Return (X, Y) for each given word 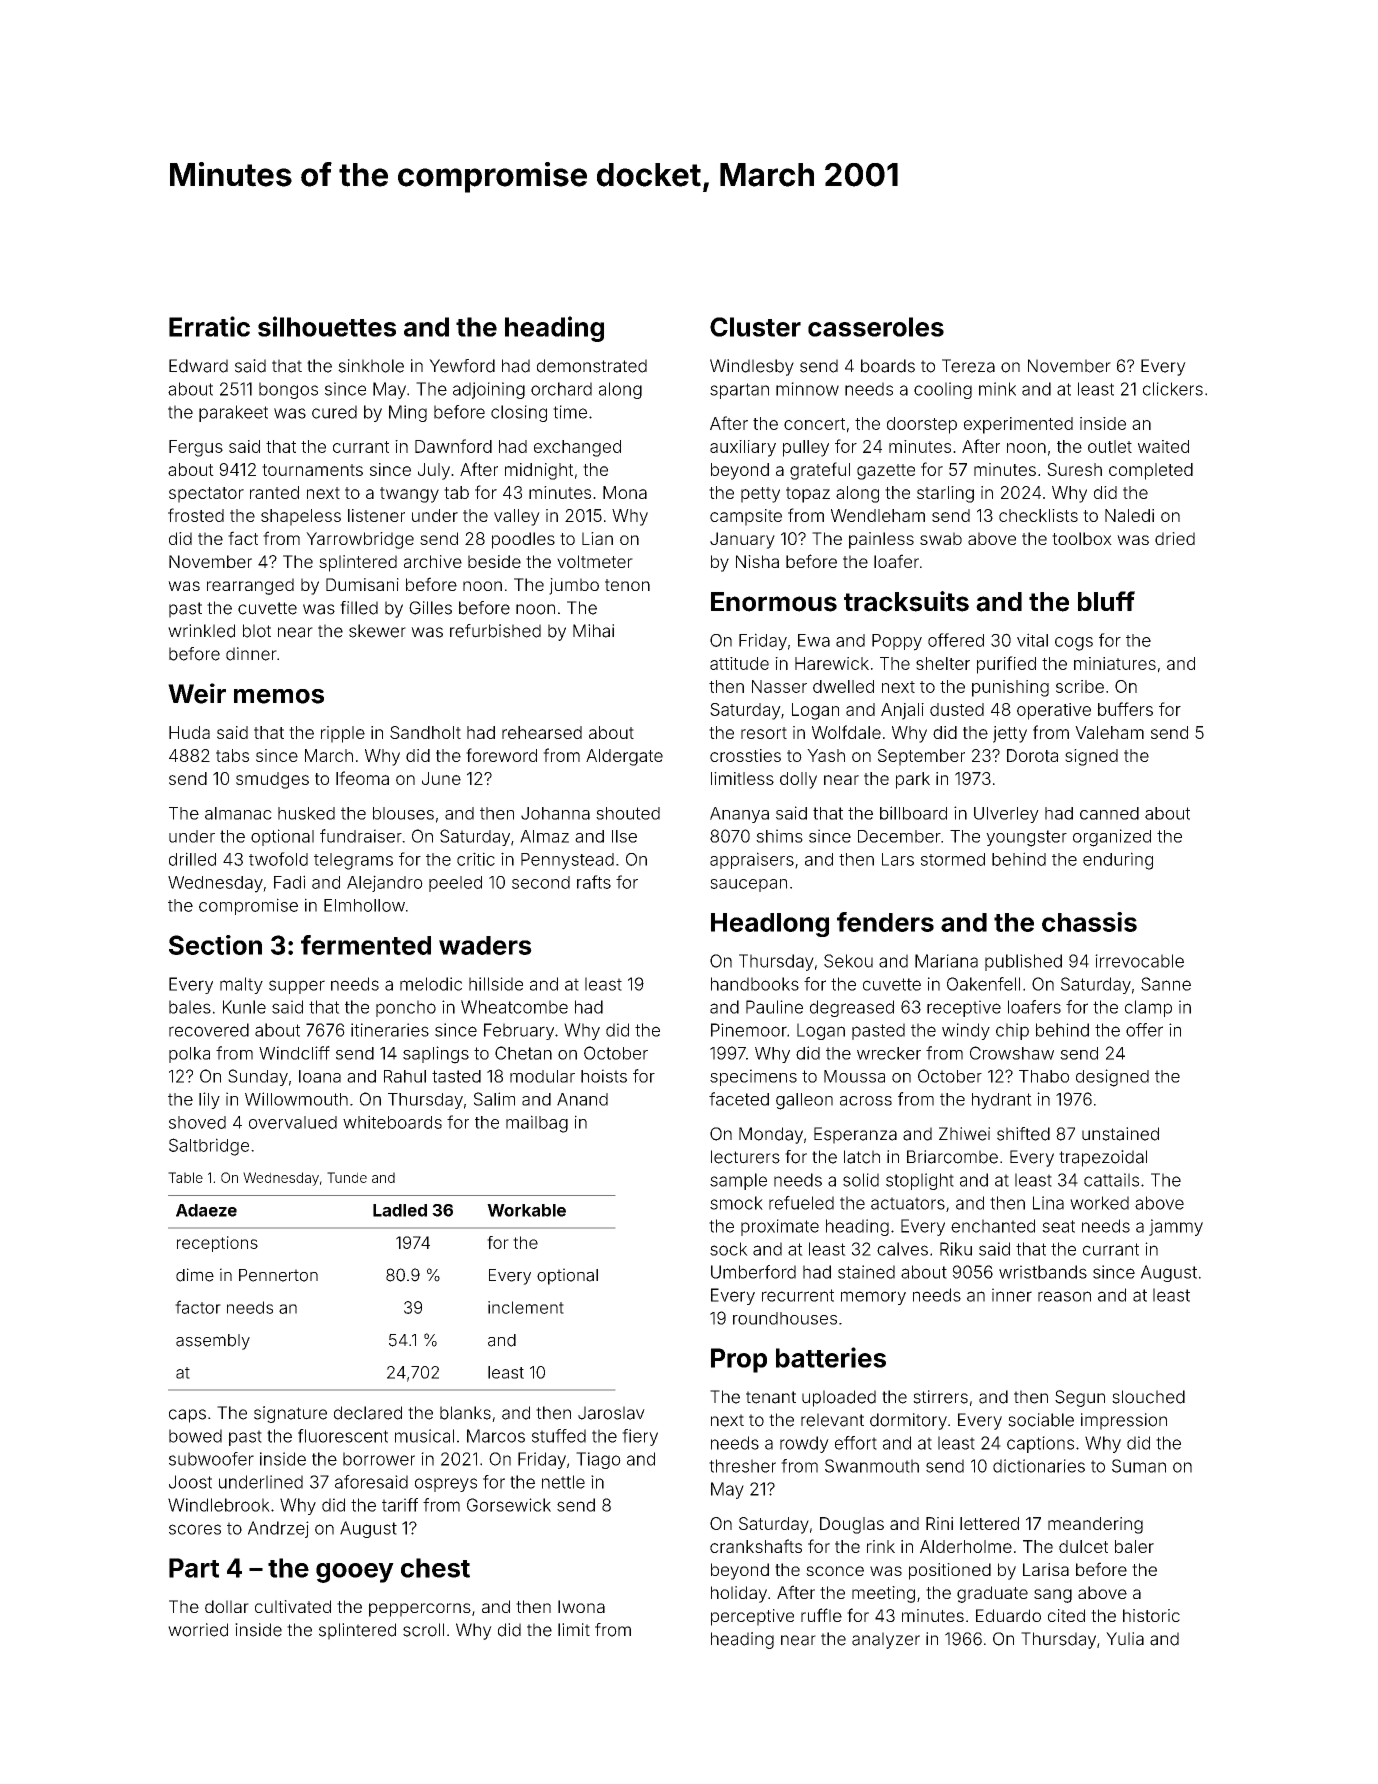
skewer (377, 631)
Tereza (968, 366)
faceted (739, 1099)
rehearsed (542, 732)
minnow (807, 389)
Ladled (400, 1210)
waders (485, 945)
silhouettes (327, 326)
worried (198, 1630)
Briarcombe (952, 1157)
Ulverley (1006, 815)
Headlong (770, 925)
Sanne (1166, 984)
